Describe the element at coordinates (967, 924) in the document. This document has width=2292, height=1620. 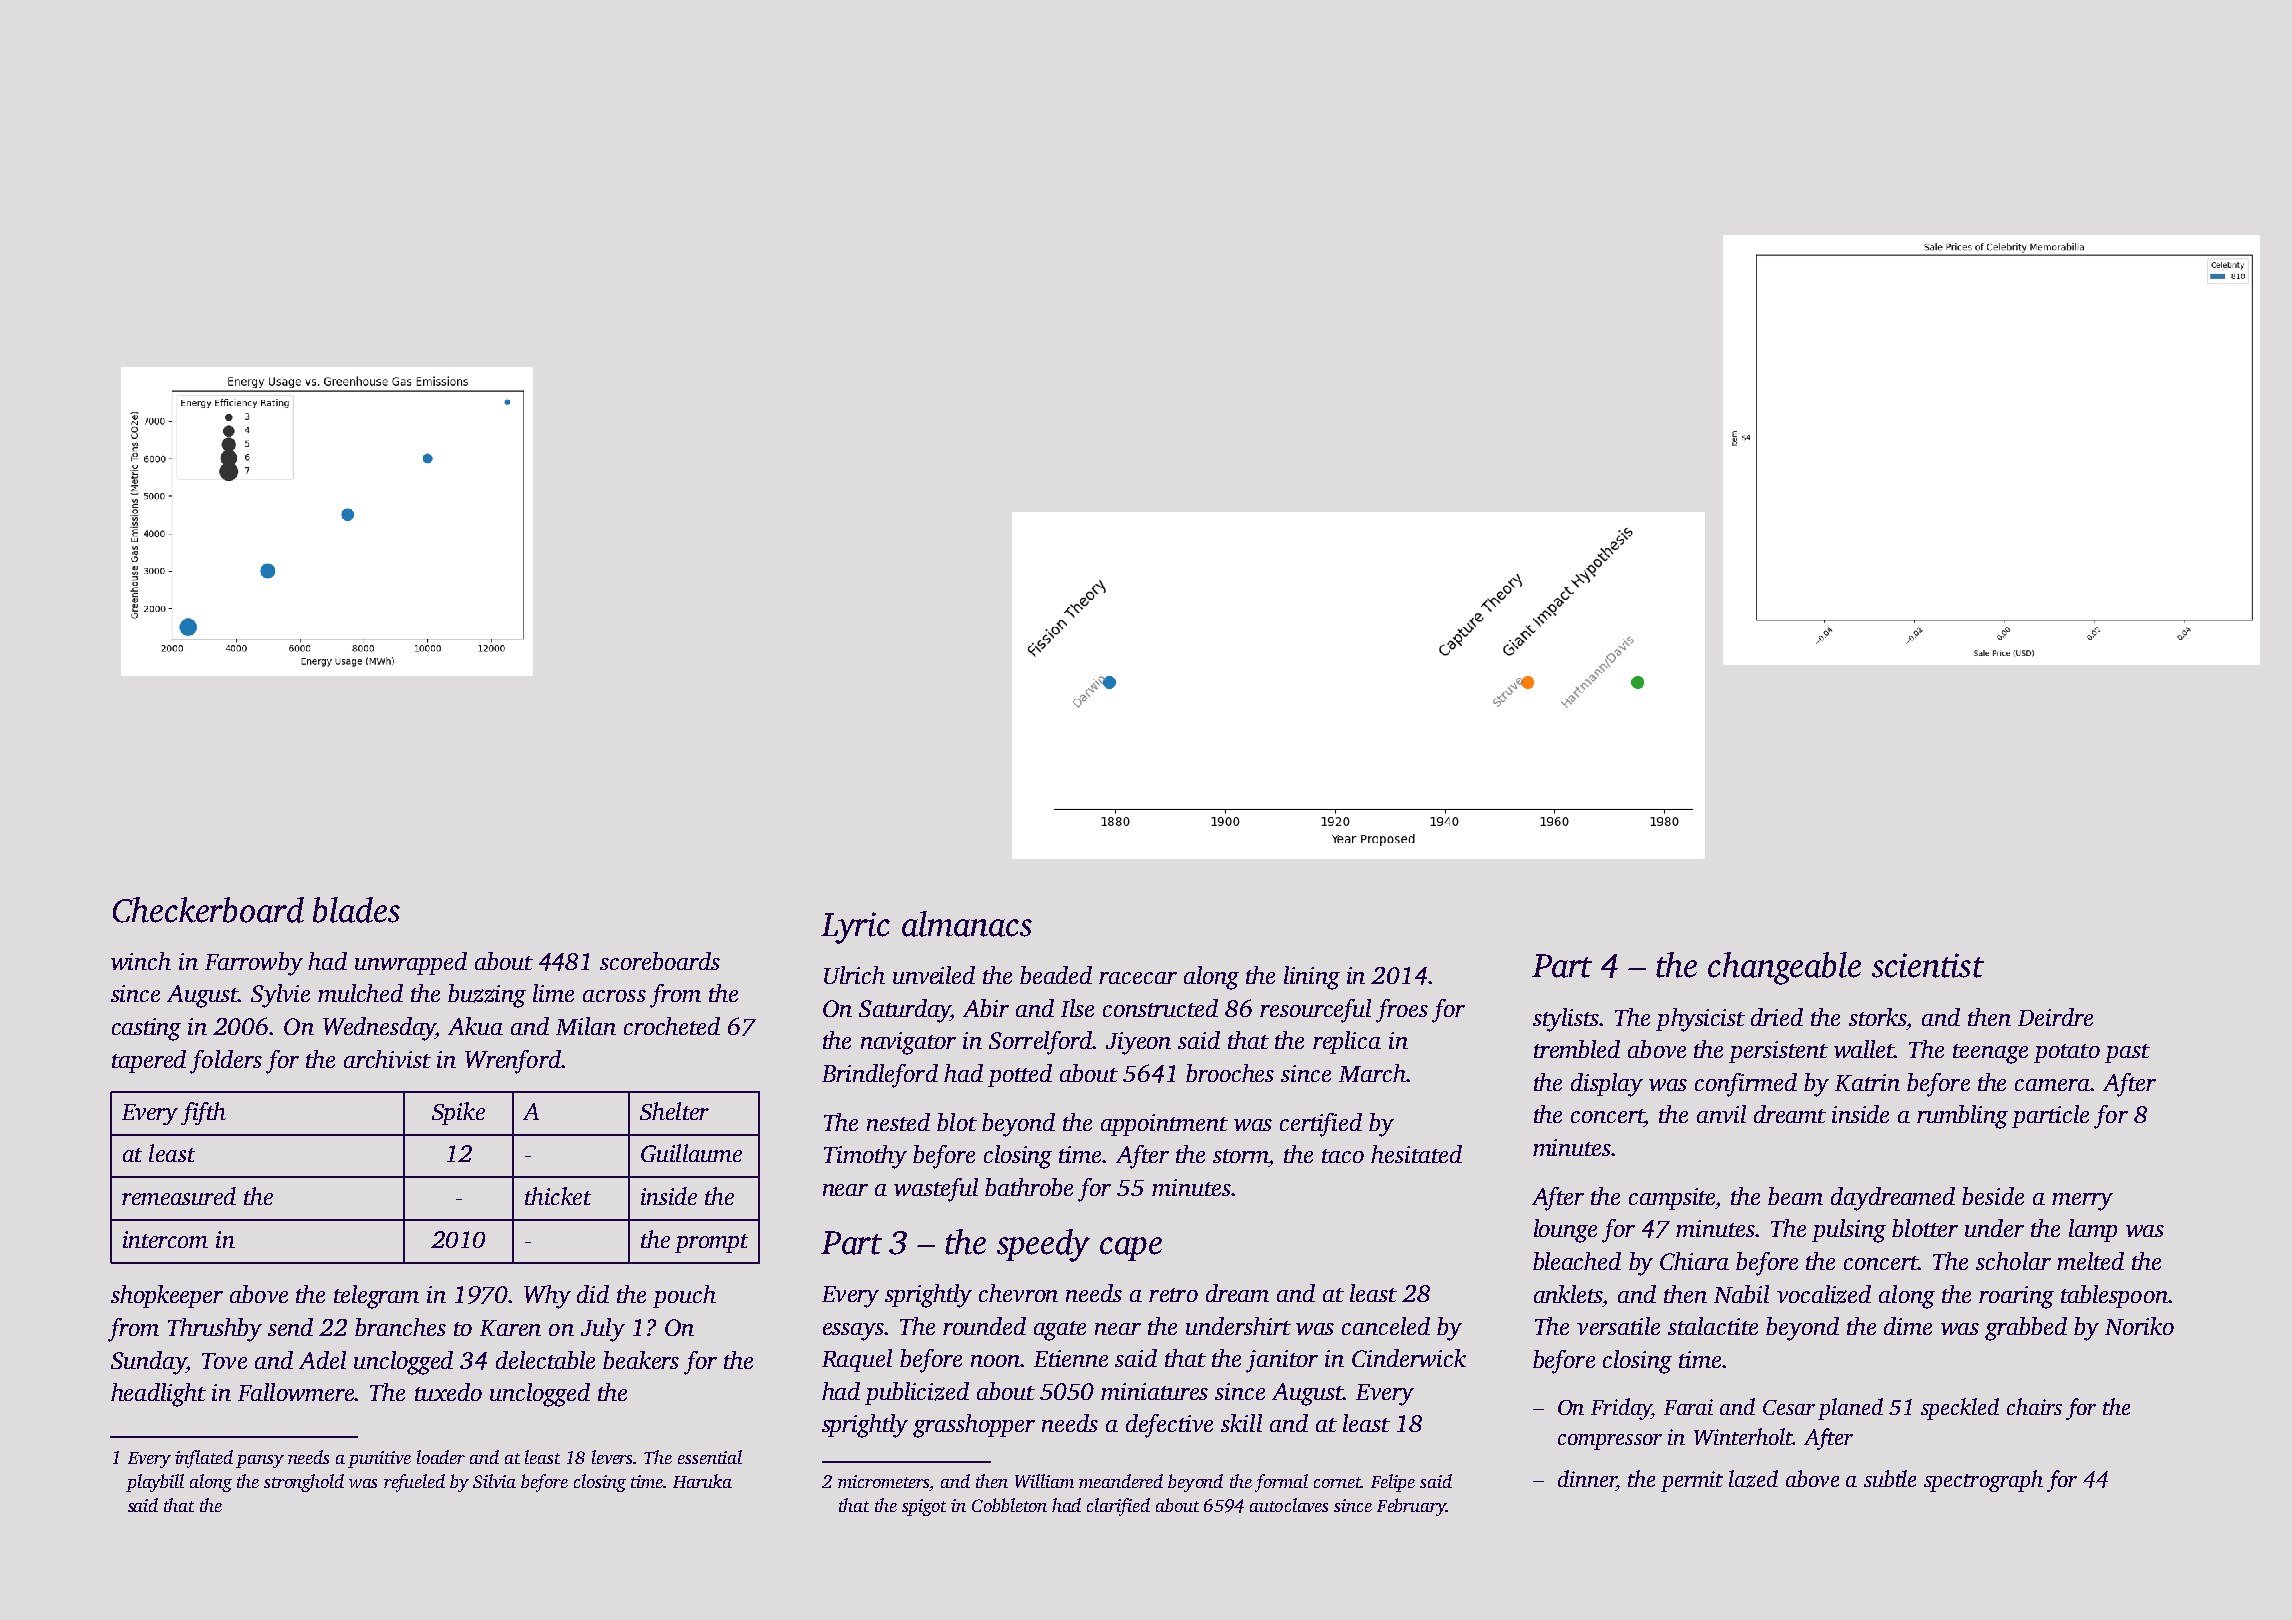
I see `almanacs` at that location.
